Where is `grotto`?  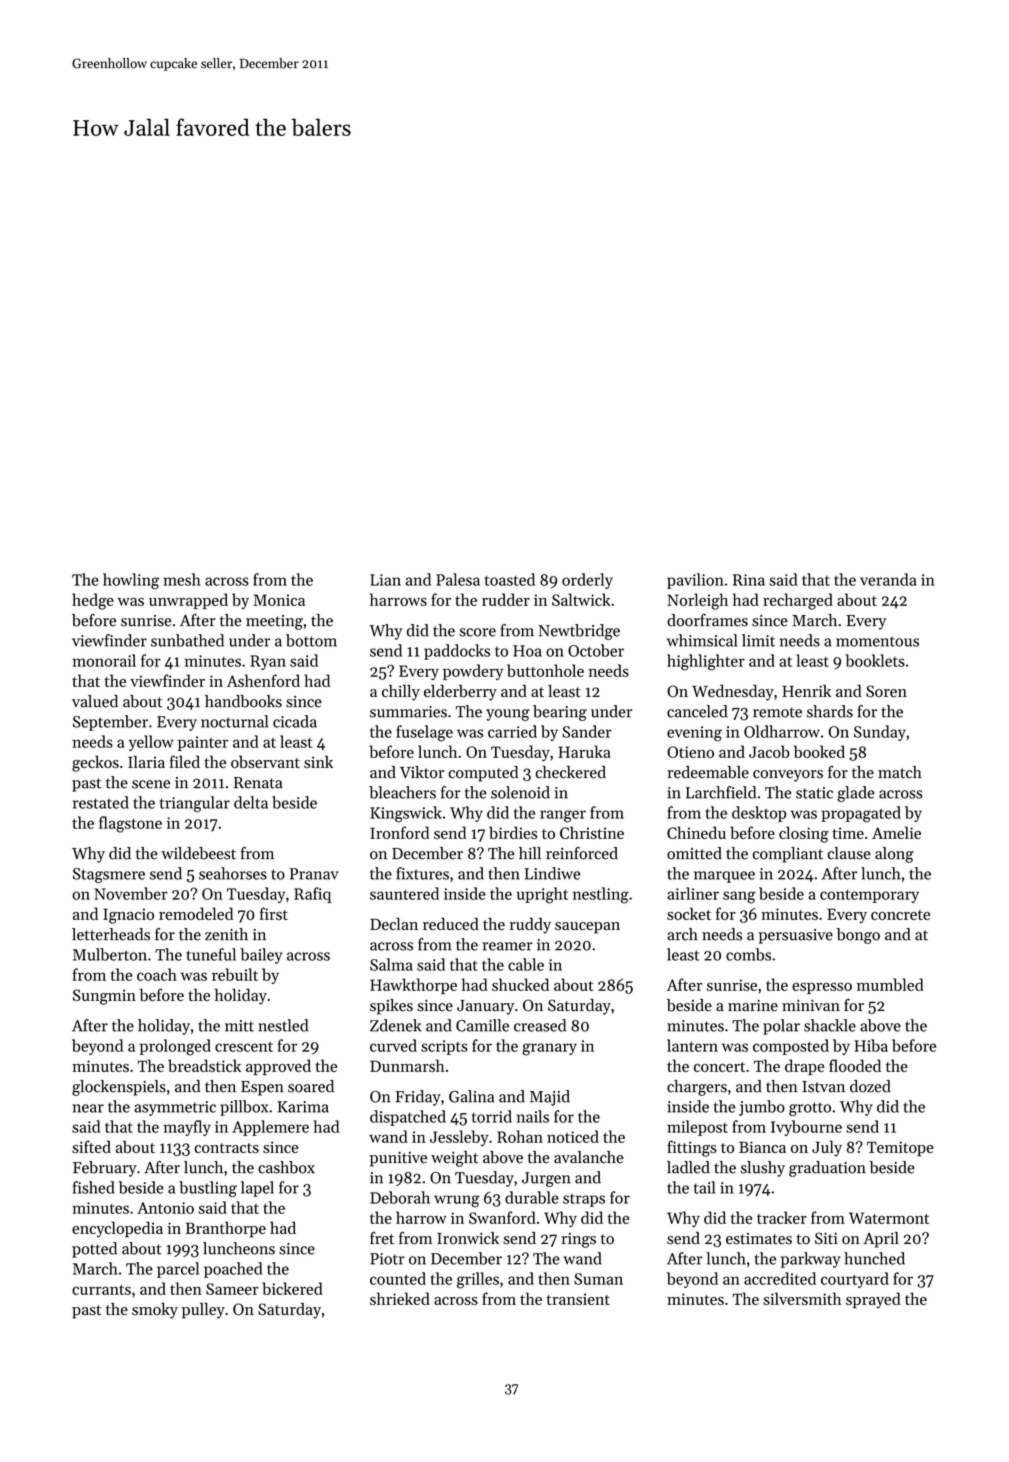
grotto is located at coordinates (810, 1109).
